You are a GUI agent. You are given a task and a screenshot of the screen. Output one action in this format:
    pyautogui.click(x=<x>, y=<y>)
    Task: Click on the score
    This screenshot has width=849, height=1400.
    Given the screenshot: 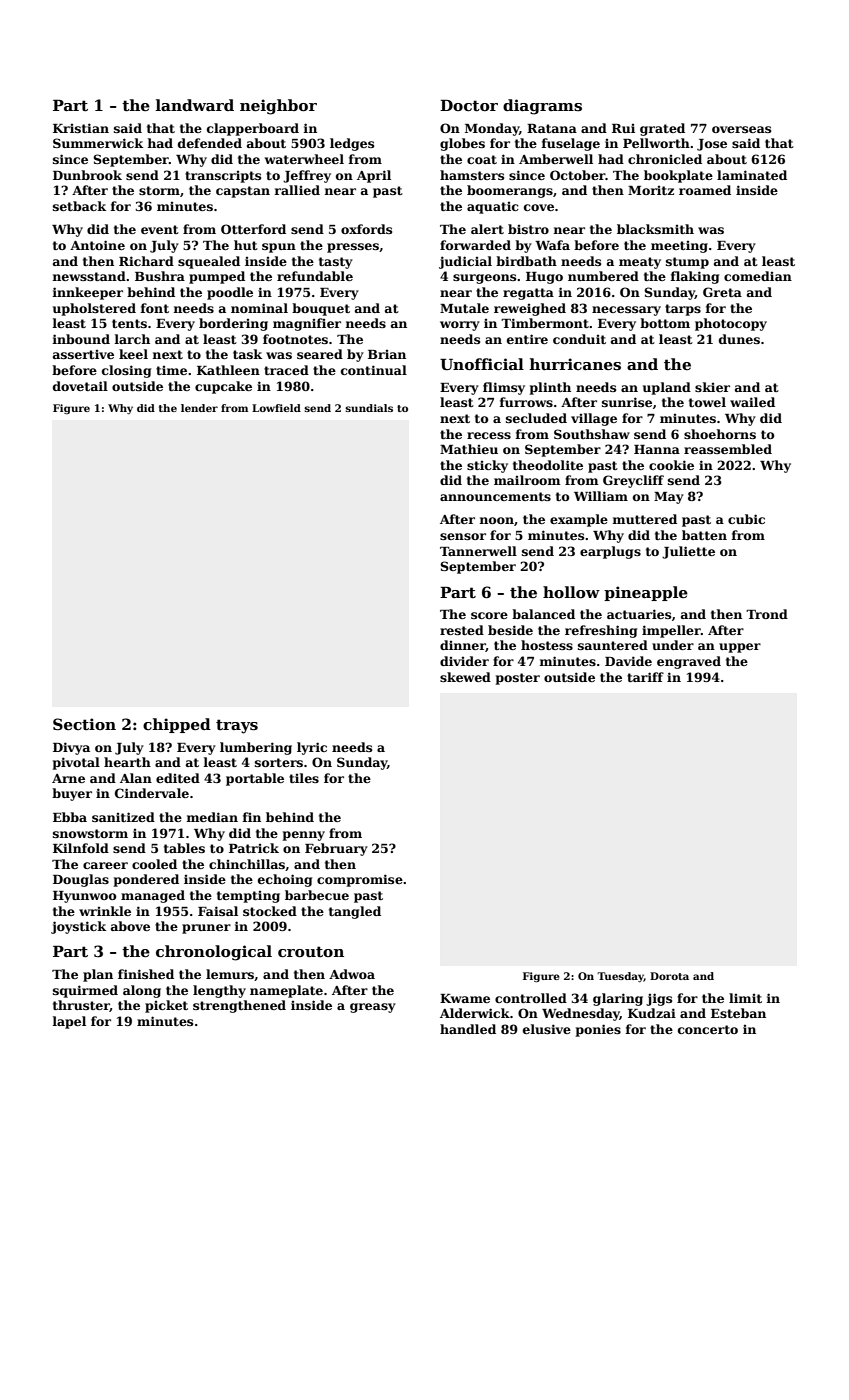 What is the action you would take?
    pyautogui.click(x=489, y=615)
